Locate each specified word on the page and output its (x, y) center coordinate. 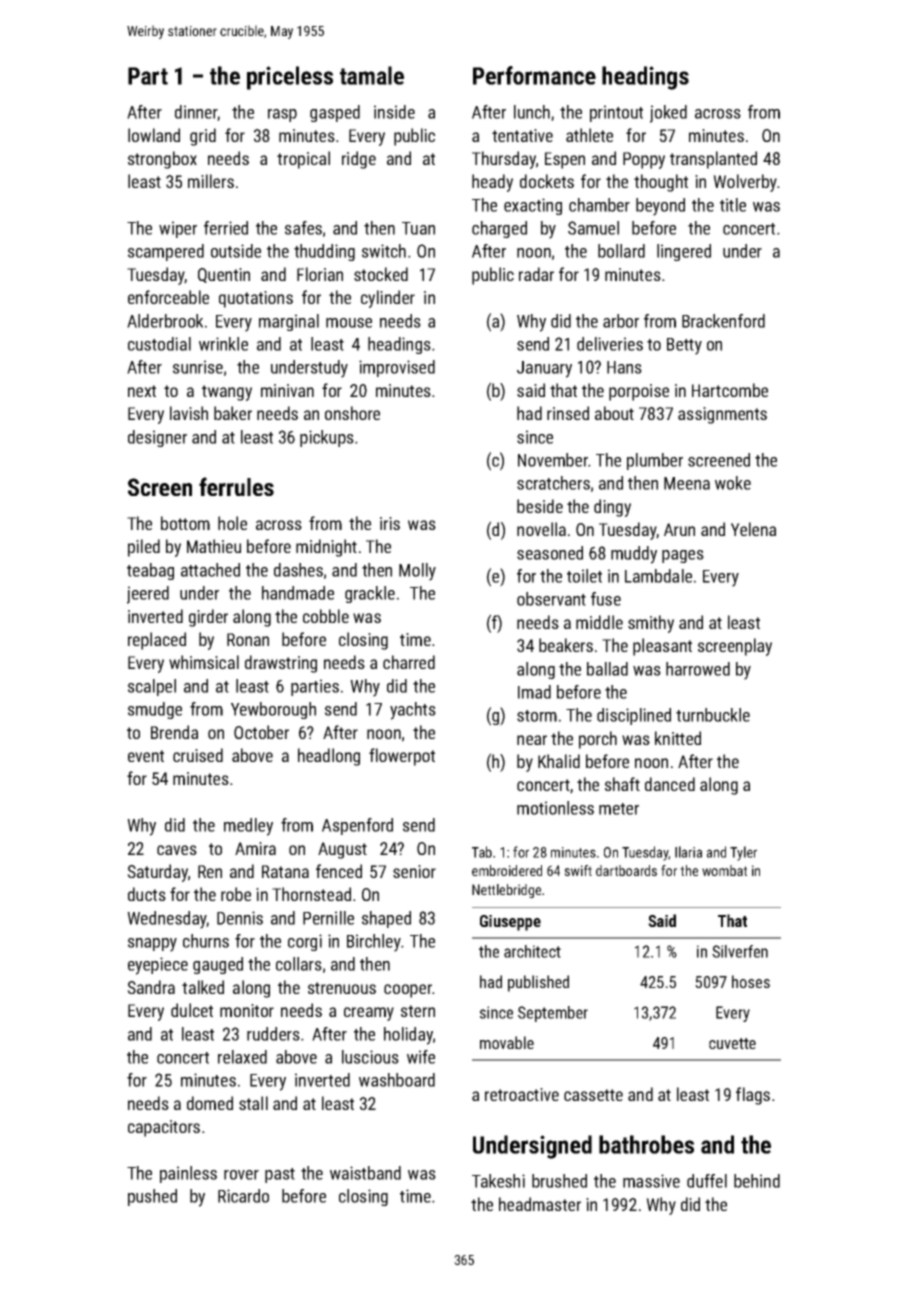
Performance (534, 75)
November (553, 460)
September (553, 1014)
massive (651, 1181)
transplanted (713, 160)
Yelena (753, 529)
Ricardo (243, 1196)
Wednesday (167, 920)
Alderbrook (165, 321)
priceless (290, 78)
